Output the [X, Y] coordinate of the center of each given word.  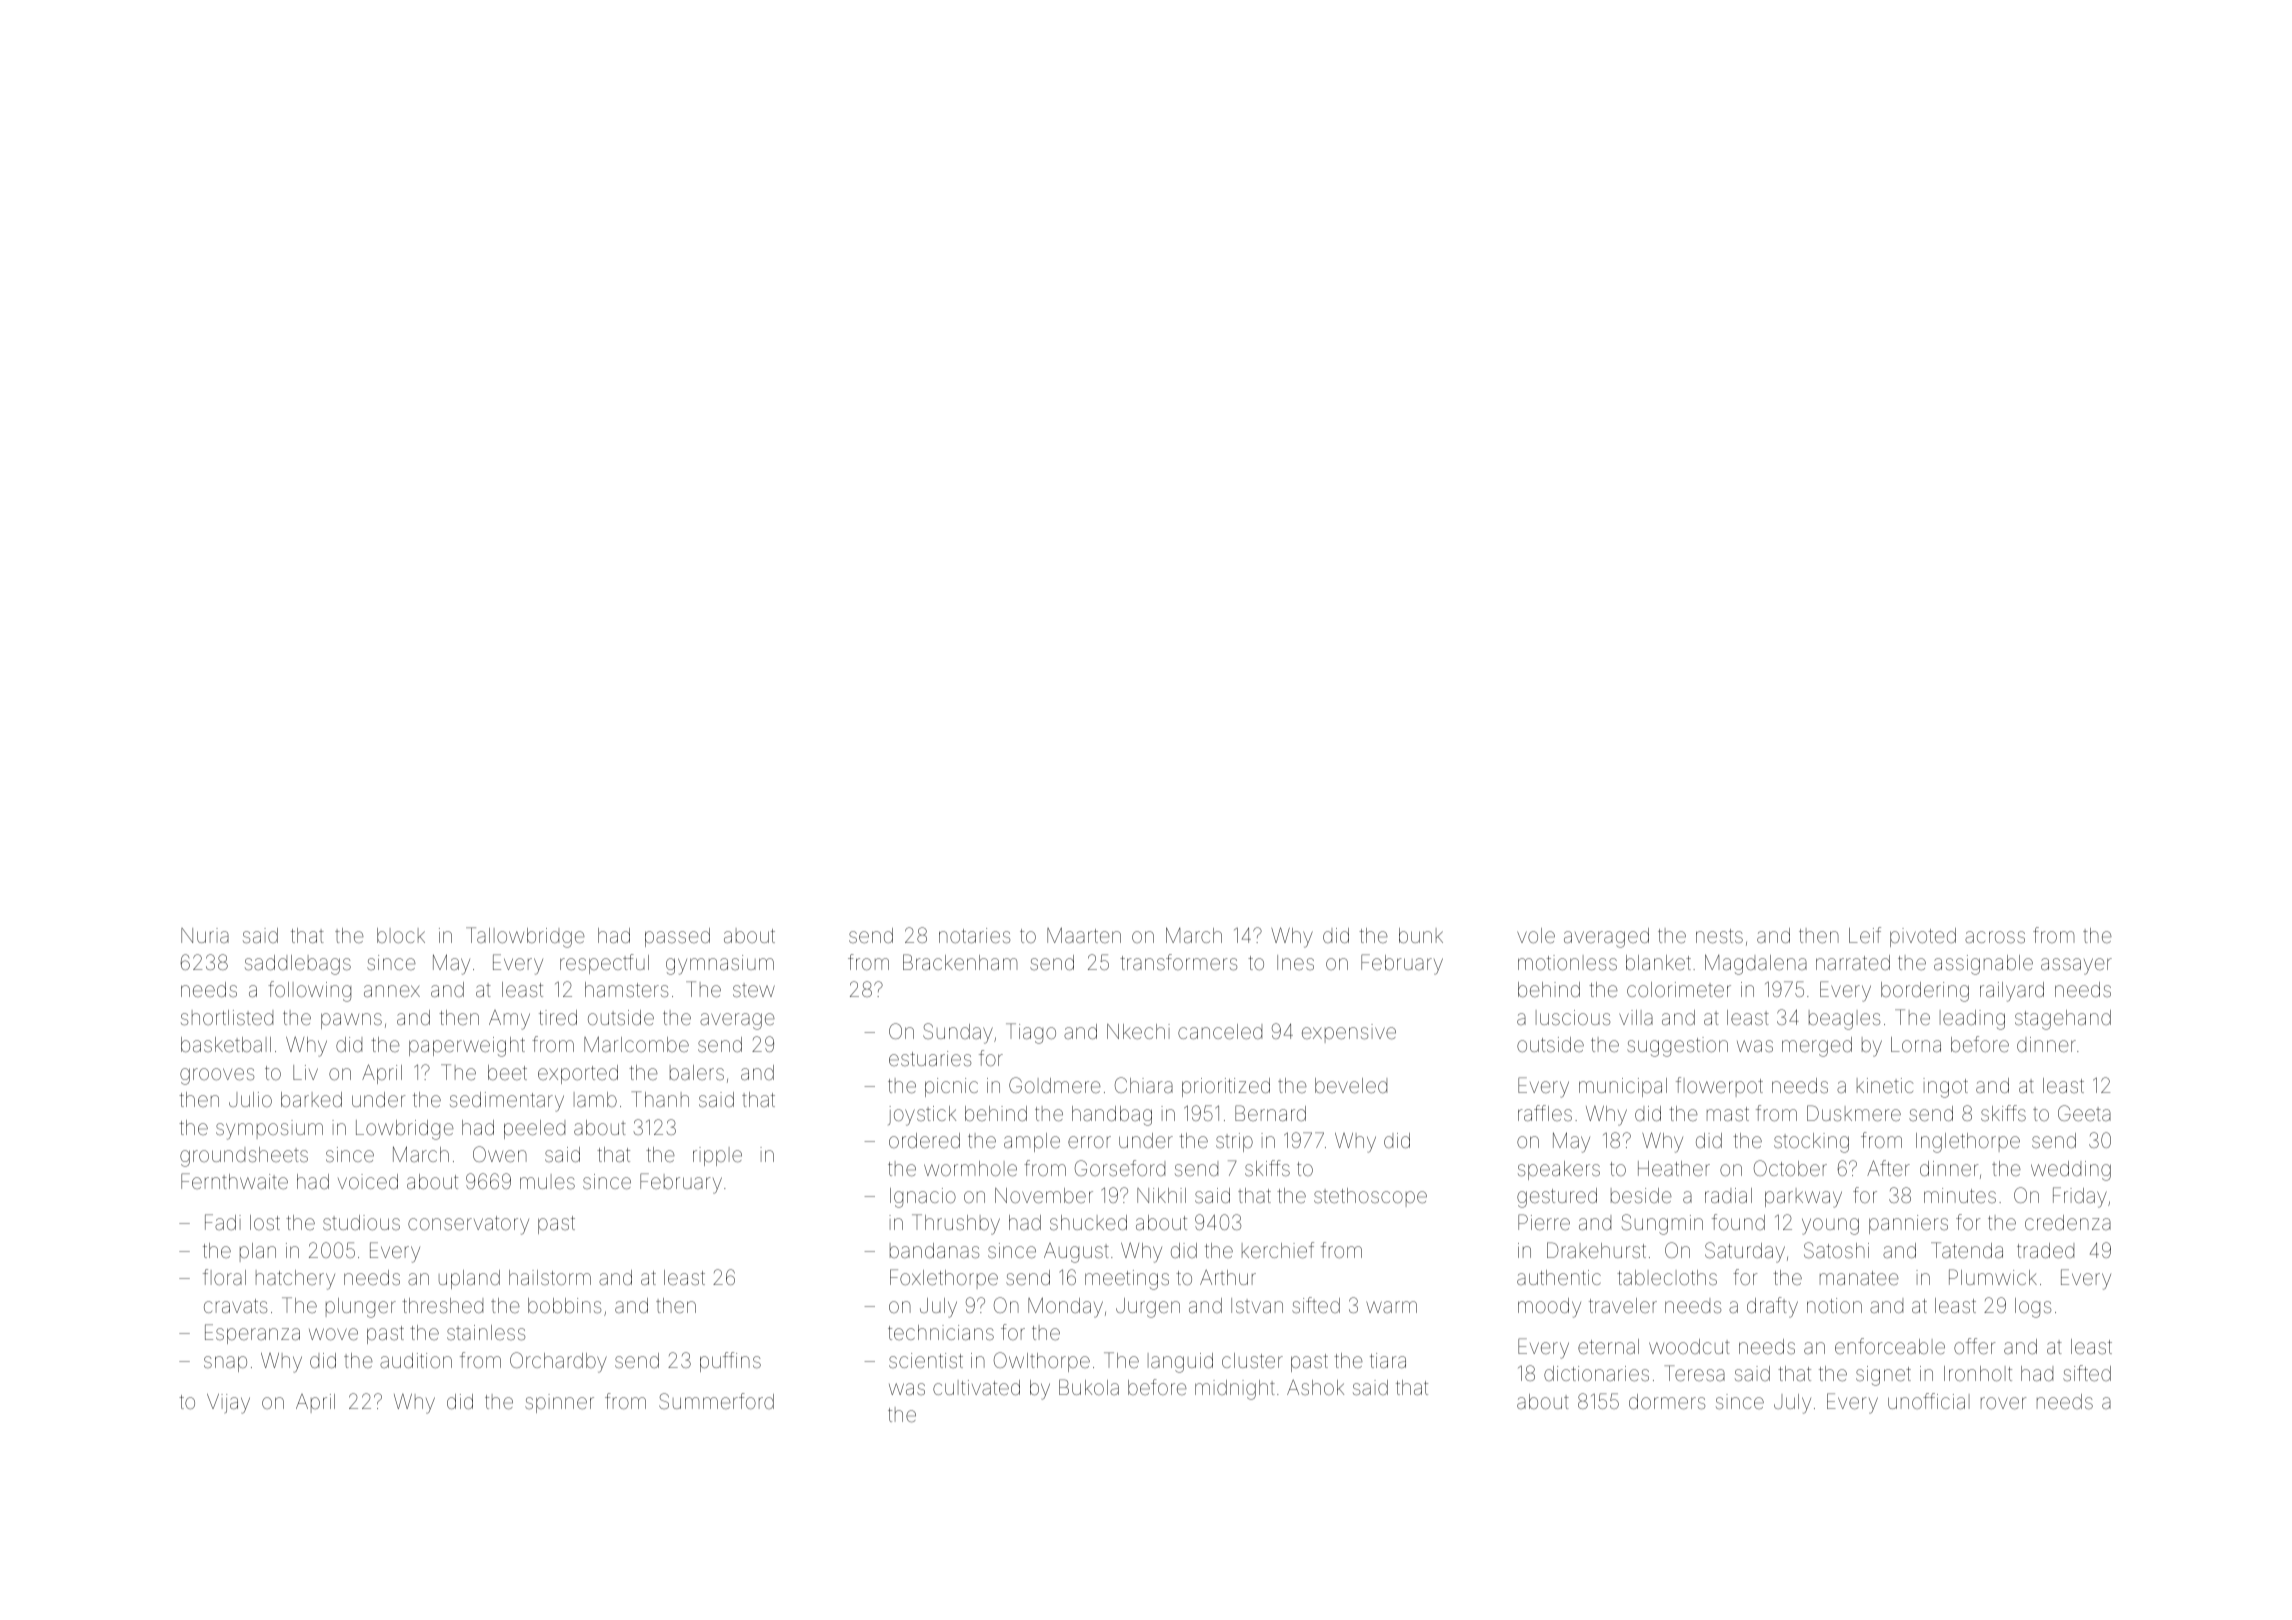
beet [507, 1072]
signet [1883, 1376]
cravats [235, 1306]
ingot [1945, 1088]
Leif [1865, 935]
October [1790, 1168]
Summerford [716, 1401]
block [401, 935]
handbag [1112, 1116]
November [1044, 1195]
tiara [1388, 1360]
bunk [1421, 935]
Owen [500, 1154]
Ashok [1315, 1387]
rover [2003, 1403]
